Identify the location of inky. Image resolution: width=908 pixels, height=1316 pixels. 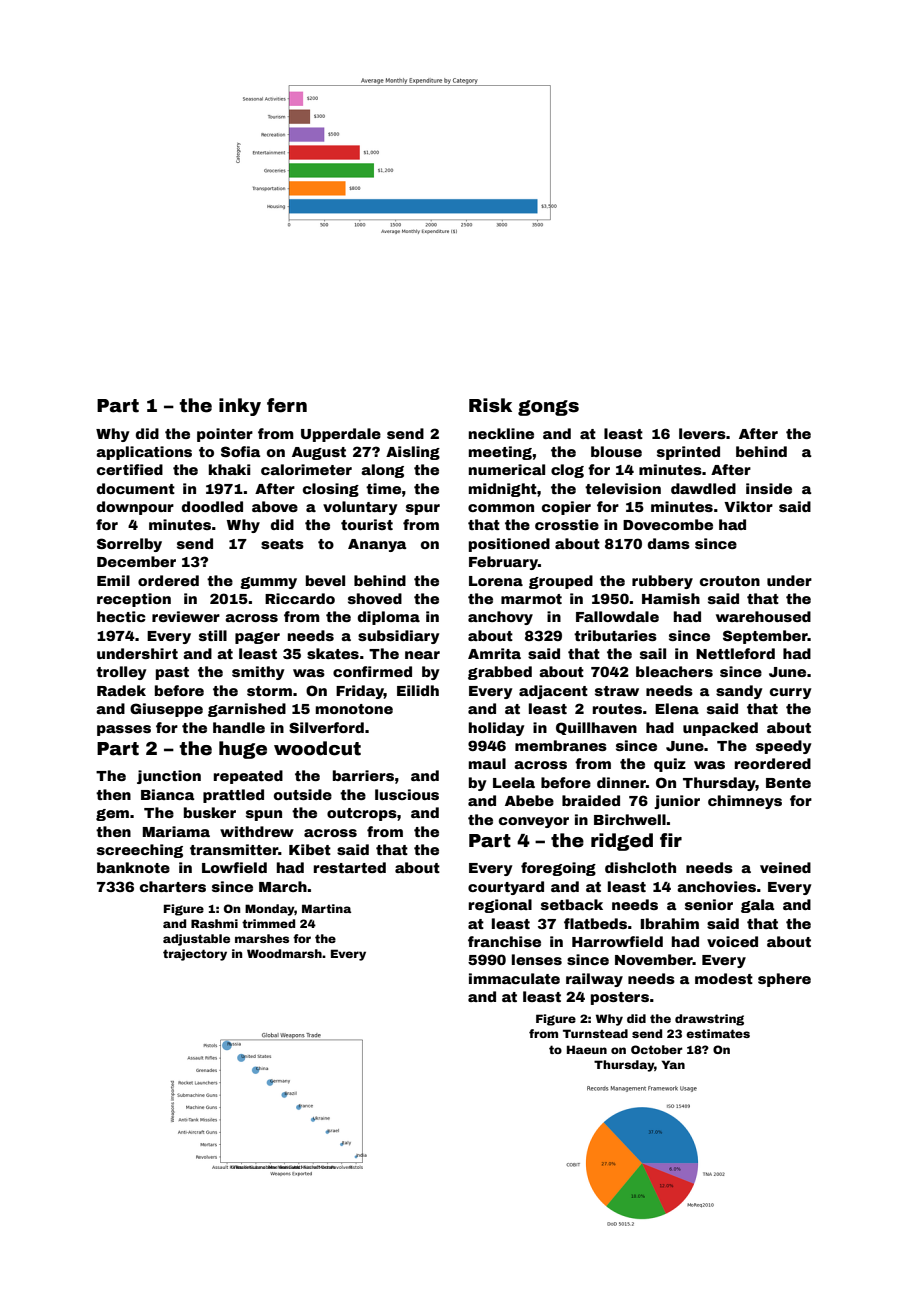
(240, 407).
